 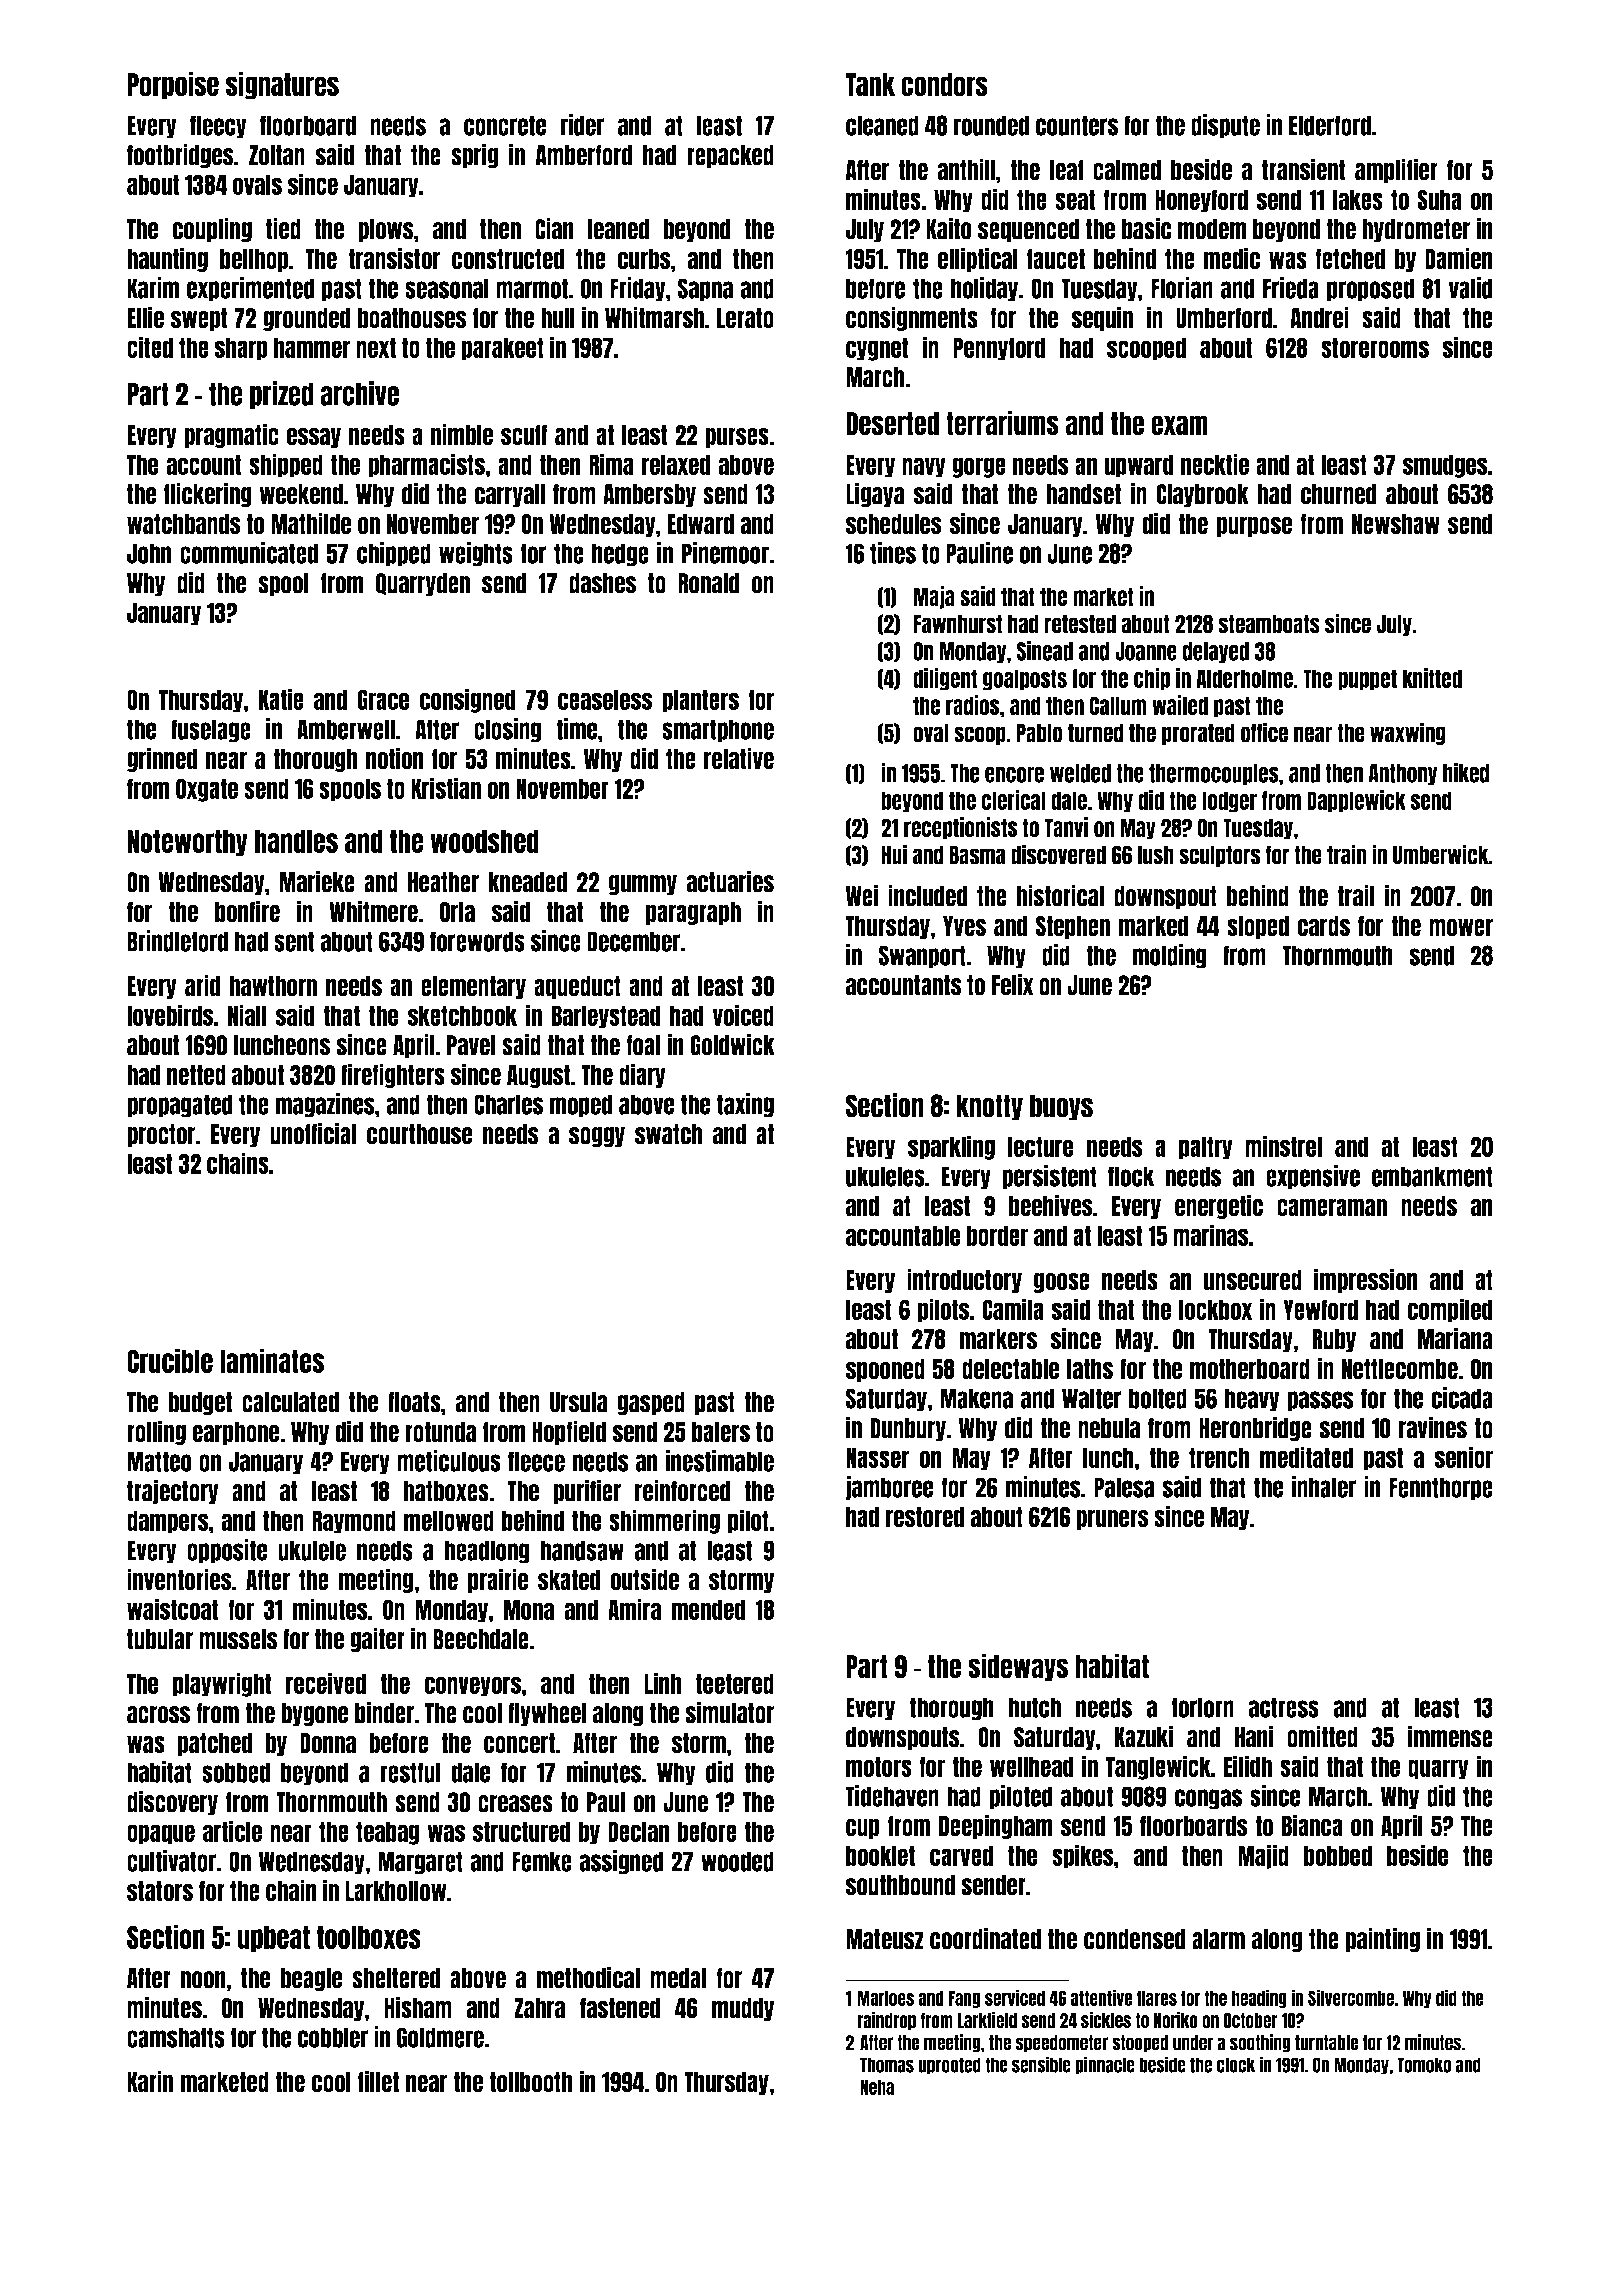 What do you see at coordinates (678, 1978) in the page?
I see `medal` at bounding box center [678, 1978].
